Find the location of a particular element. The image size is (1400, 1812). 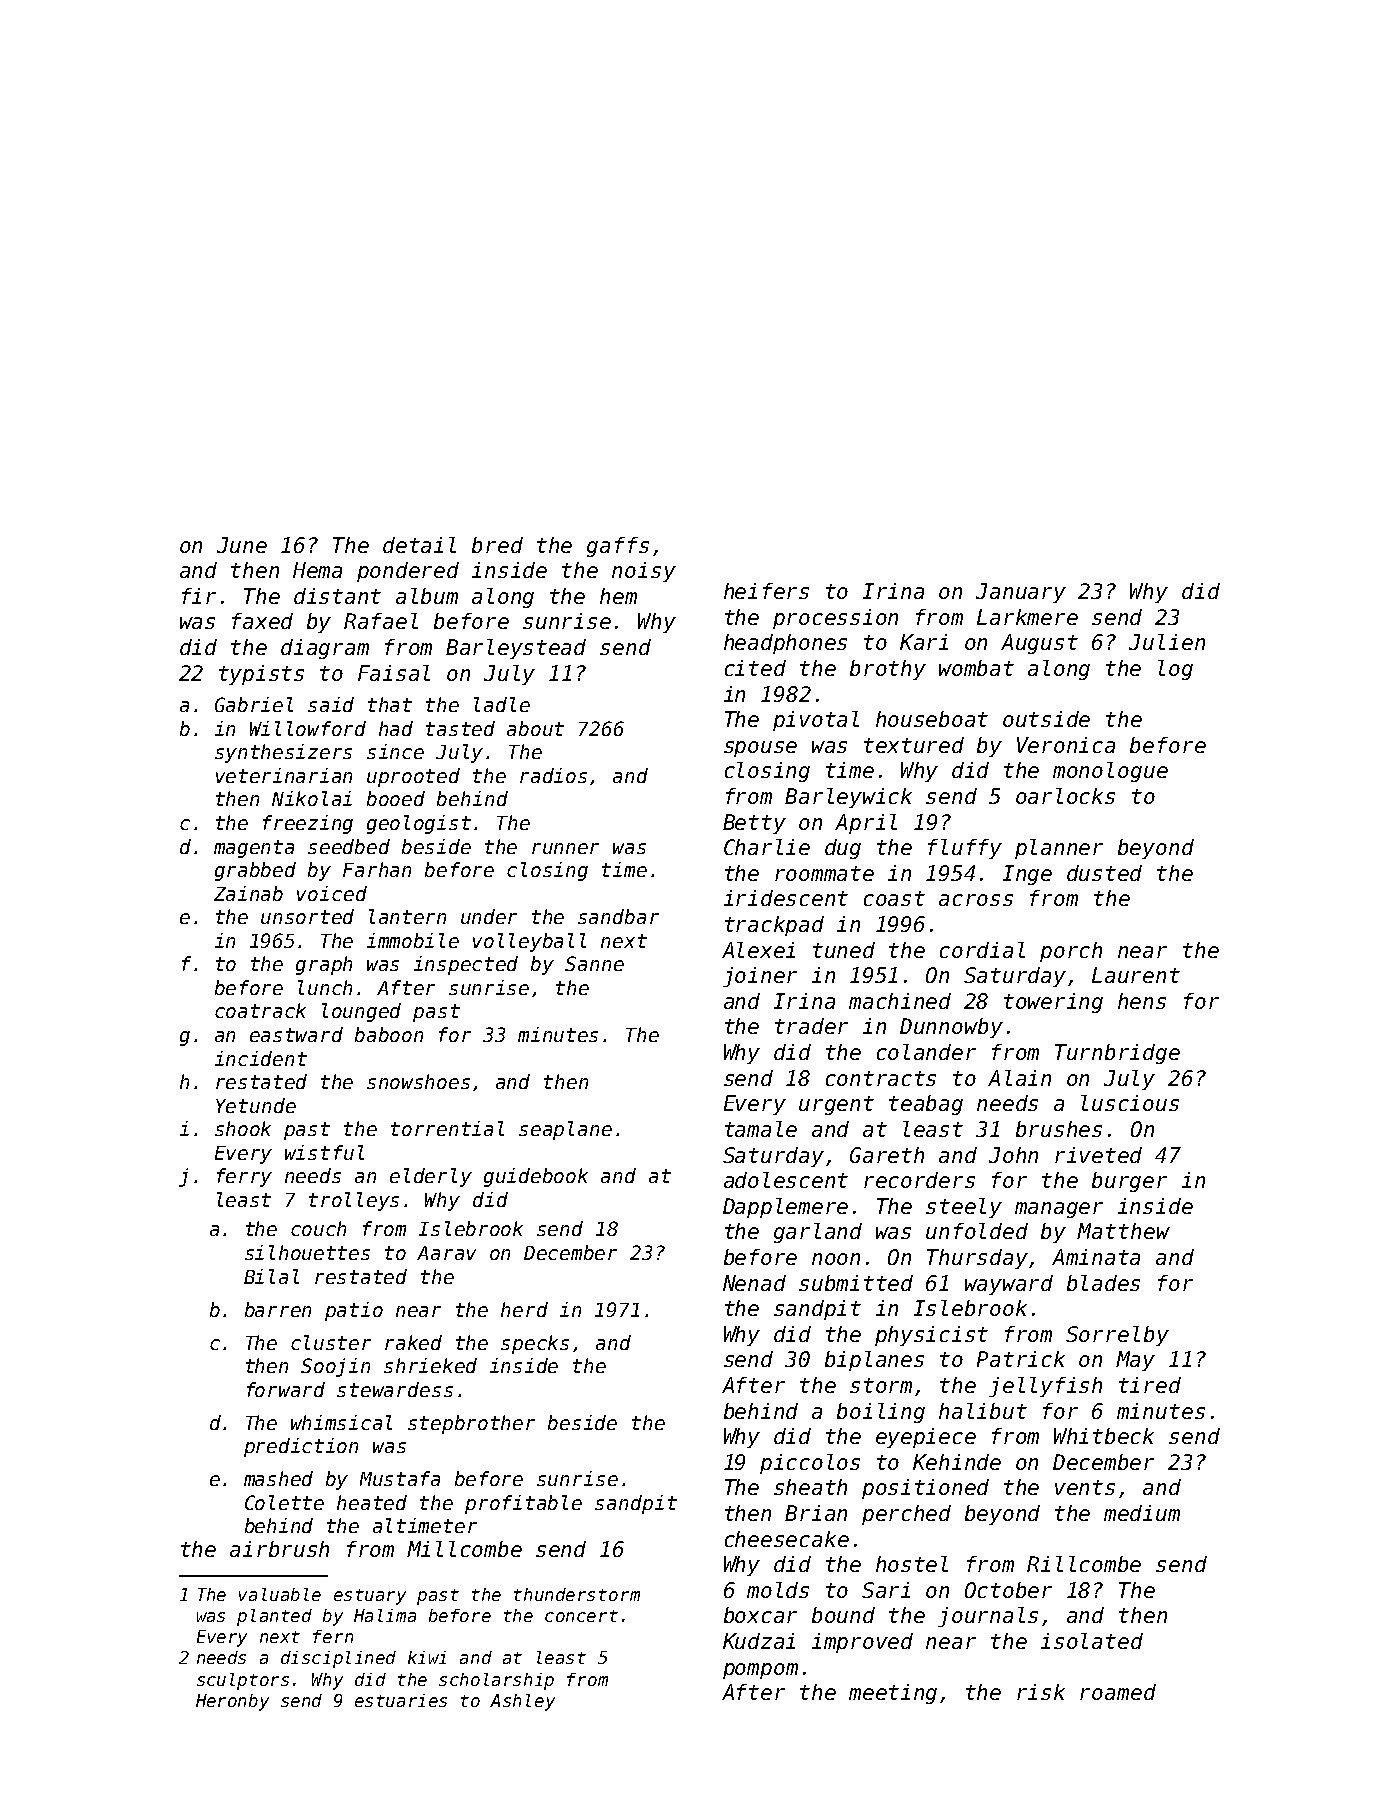

luscious is located at coordinates (1130, 1103).
